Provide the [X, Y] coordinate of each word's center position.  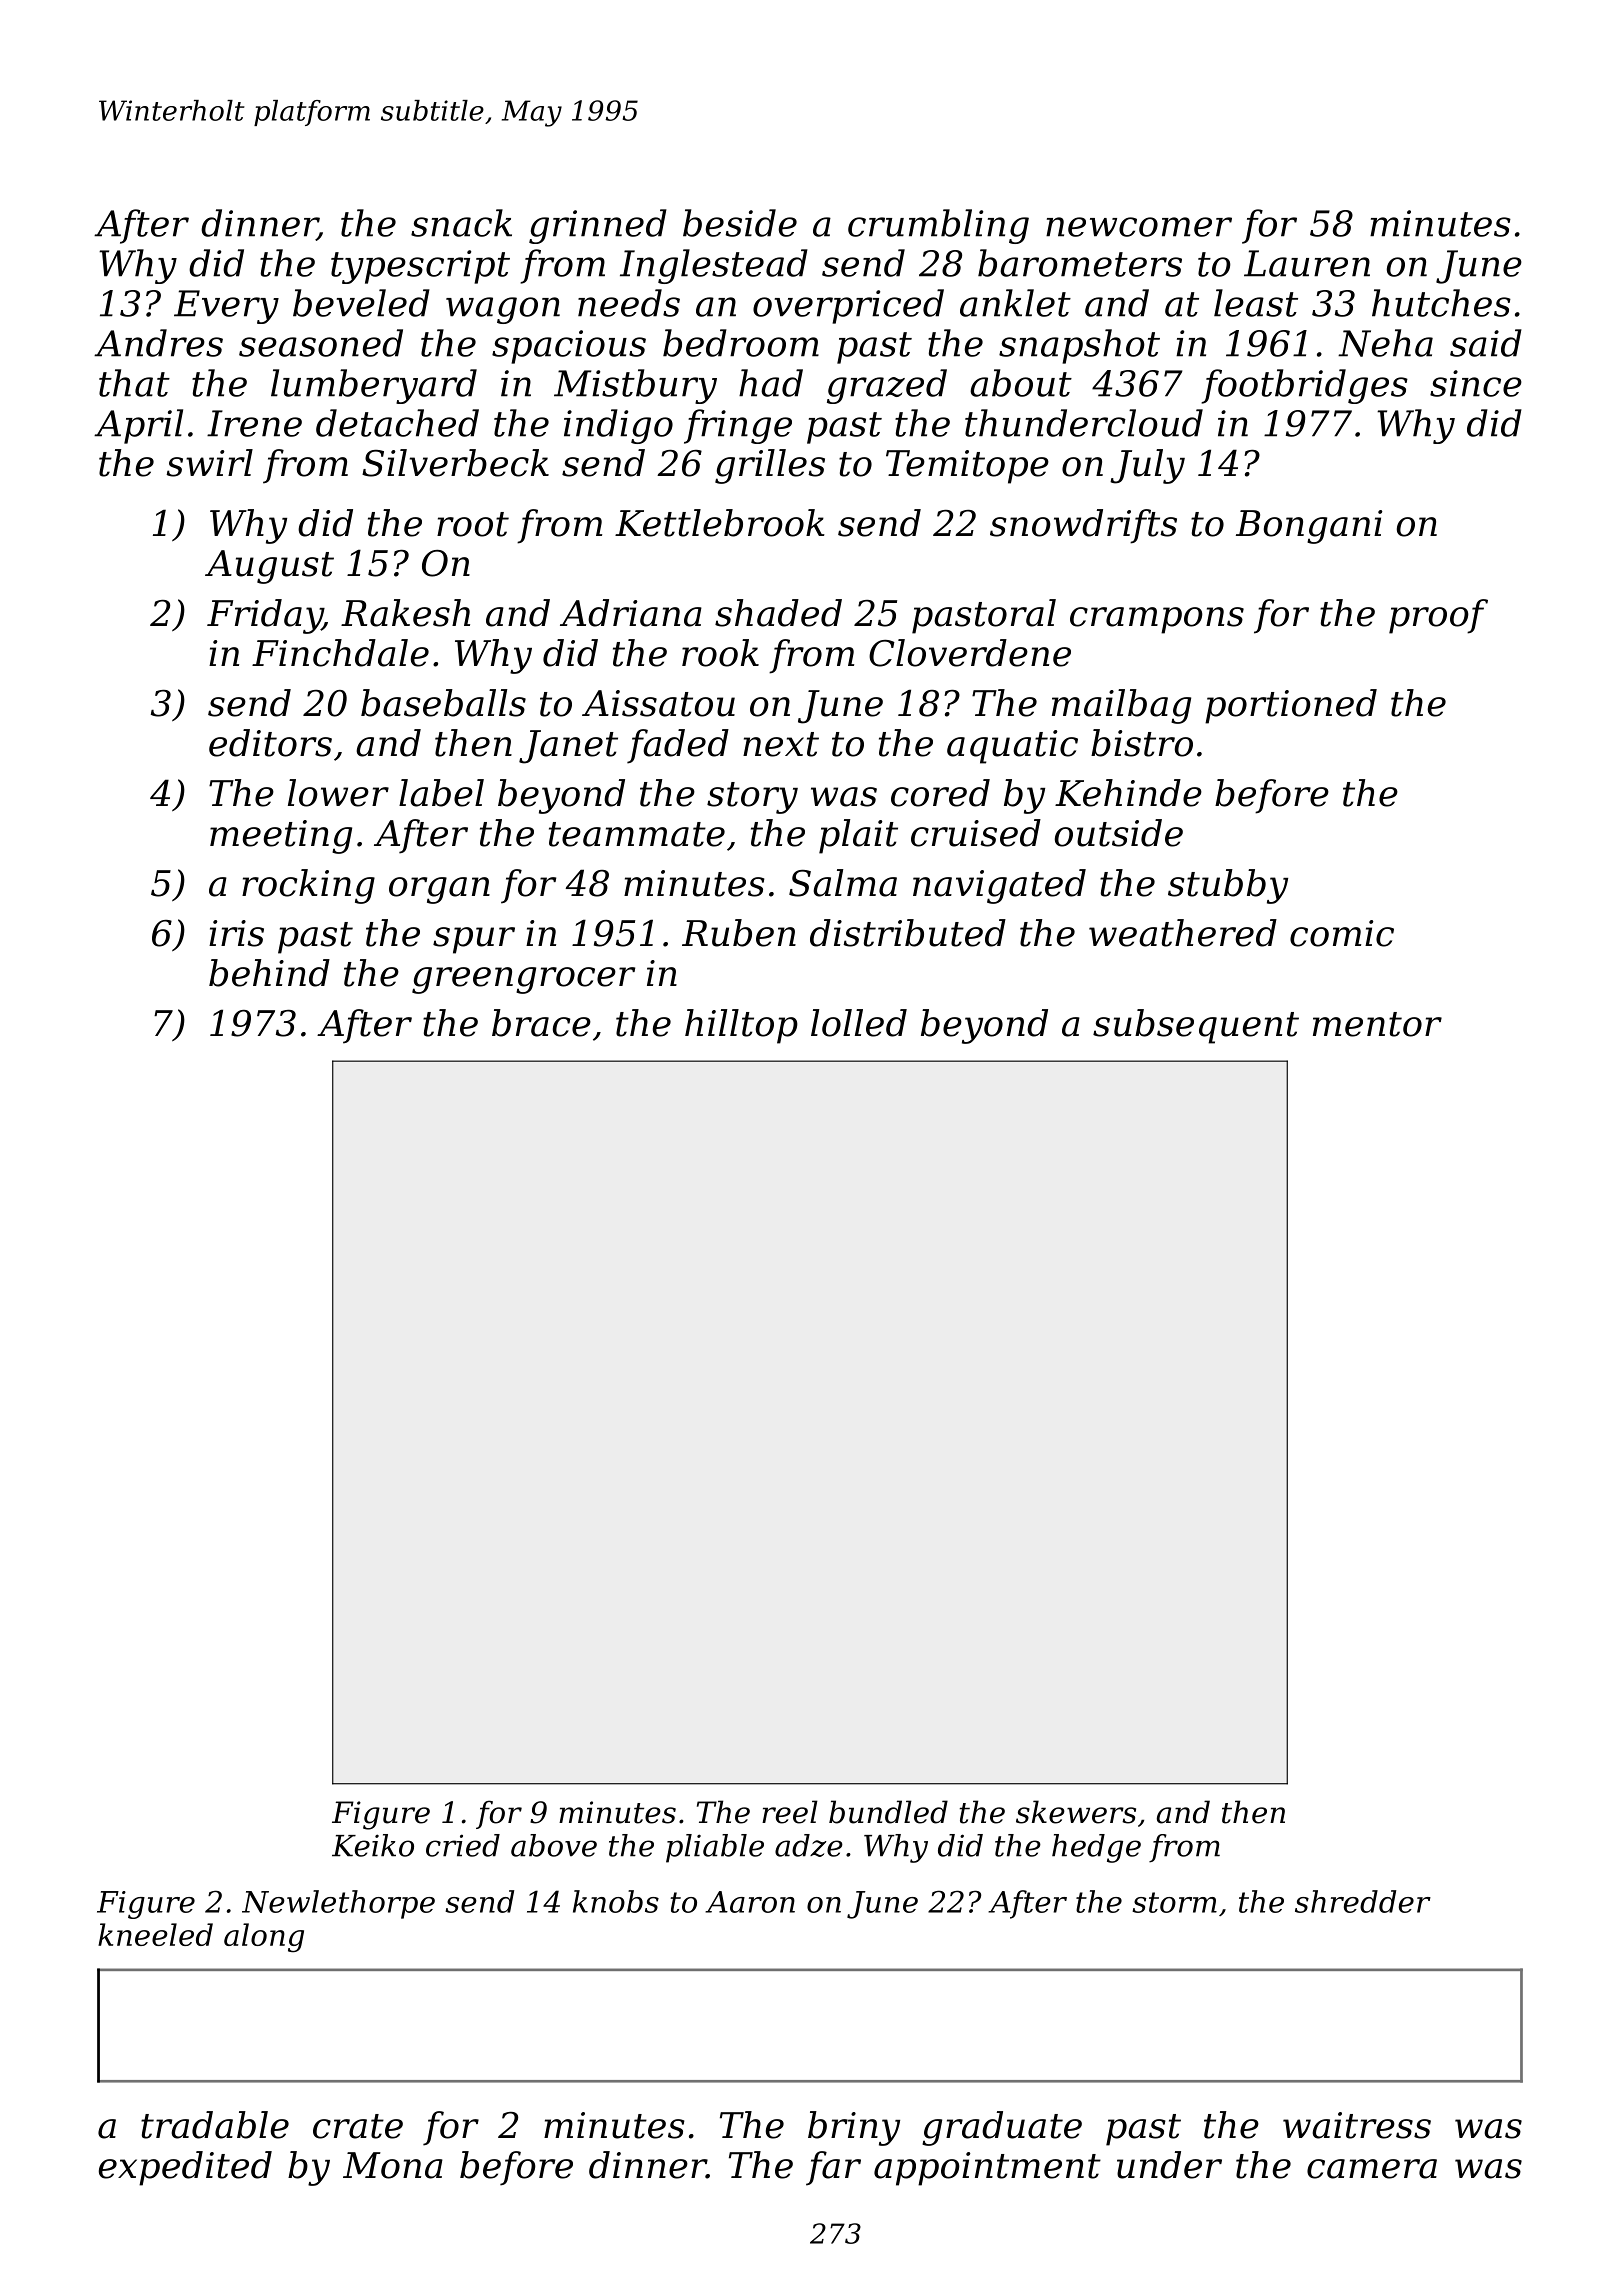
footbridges [1304, 386]
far [833, 2168]
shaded [778, 613]
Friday [264, 616]
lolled [859, 1023]
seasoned [321, 343]
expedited [185, 2168]
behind [269, 973]
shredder [1363, 1901]
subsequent [1196, 1026]
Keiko [373, 1845]
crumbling [938, 226]
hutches [1441, 303]
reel [790, 1812]
